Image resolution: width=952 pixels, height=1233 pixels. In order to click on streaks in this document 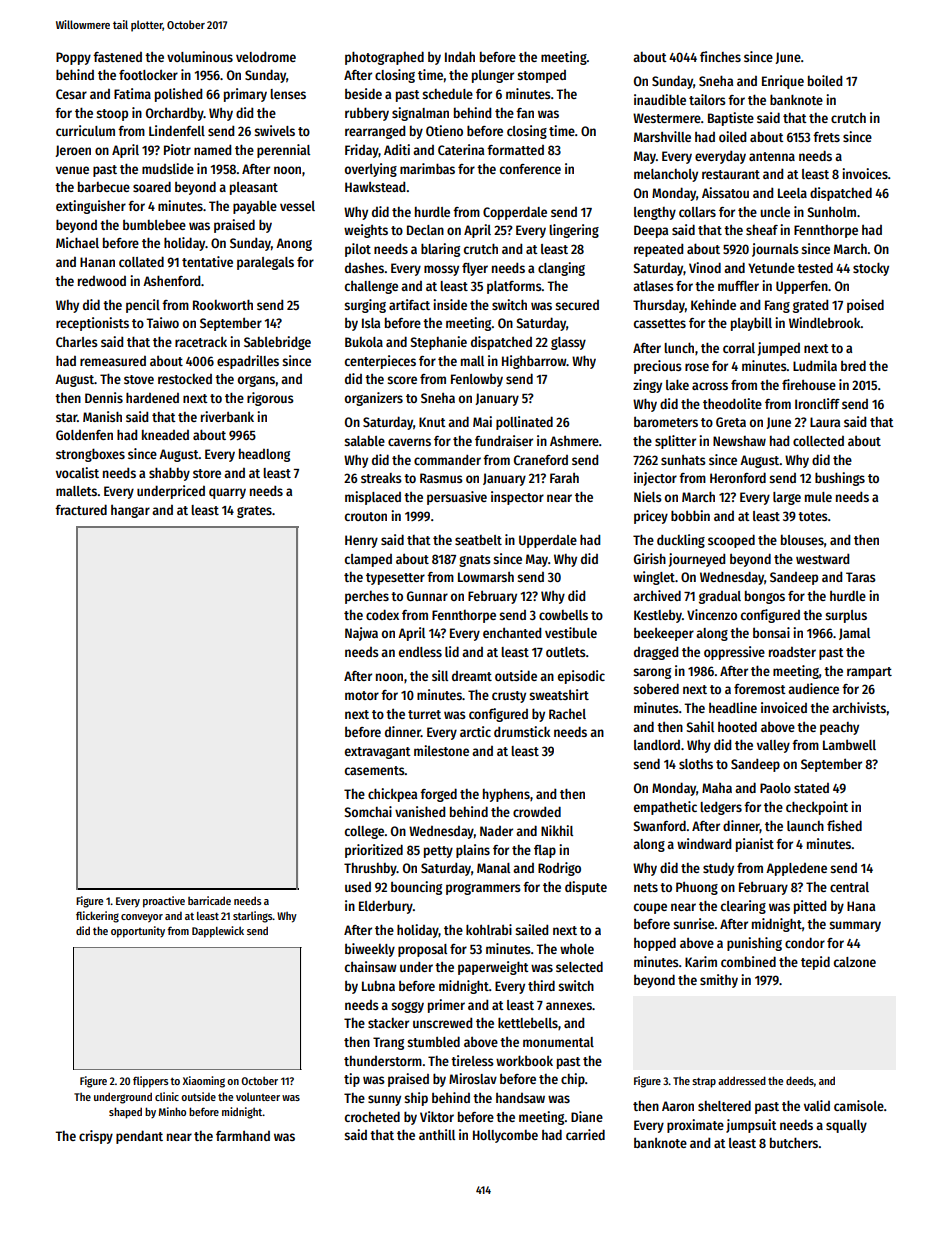, I will do `click(381, 478)`.
